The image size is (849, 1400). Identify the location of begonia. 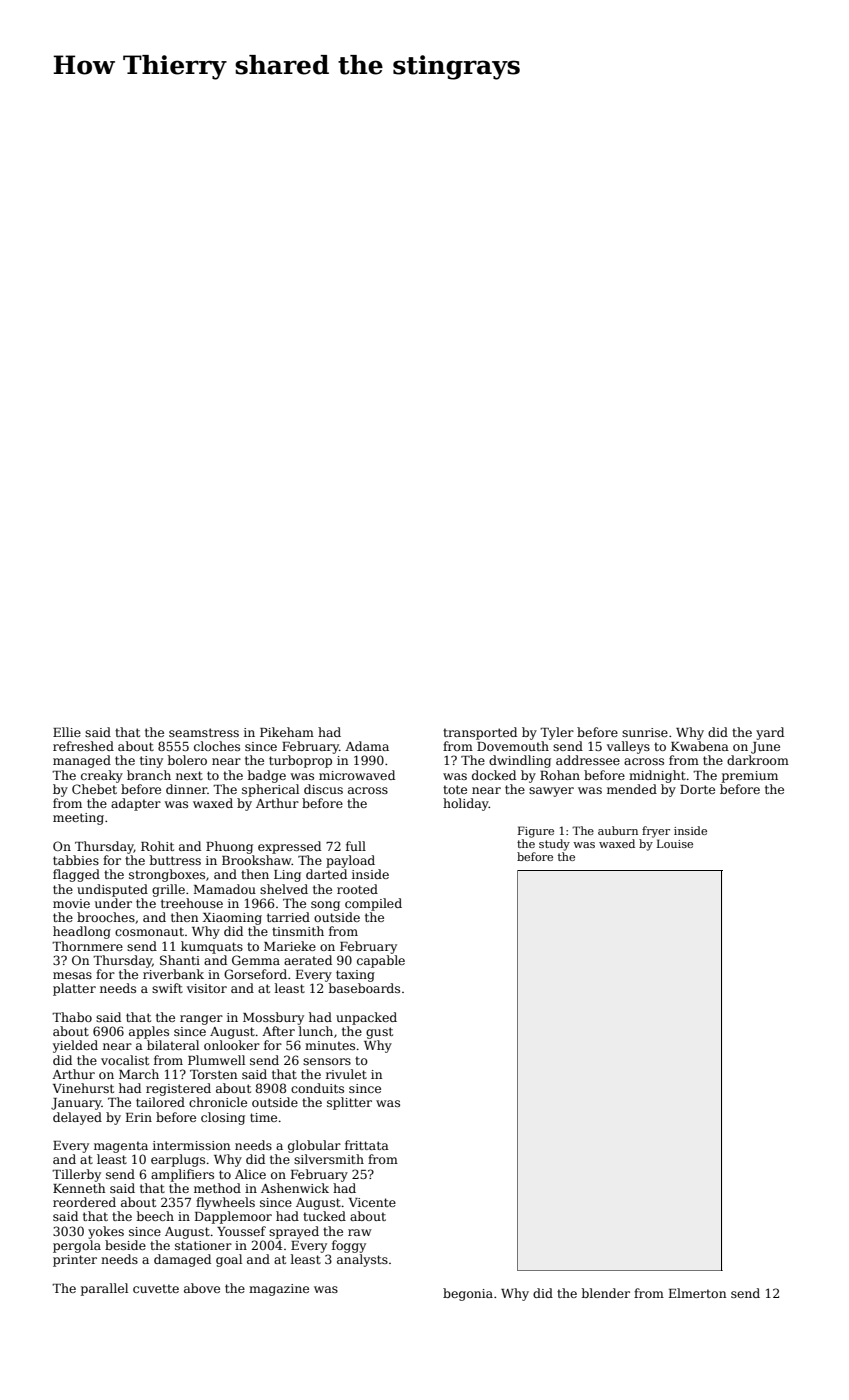
(468, 1294).
